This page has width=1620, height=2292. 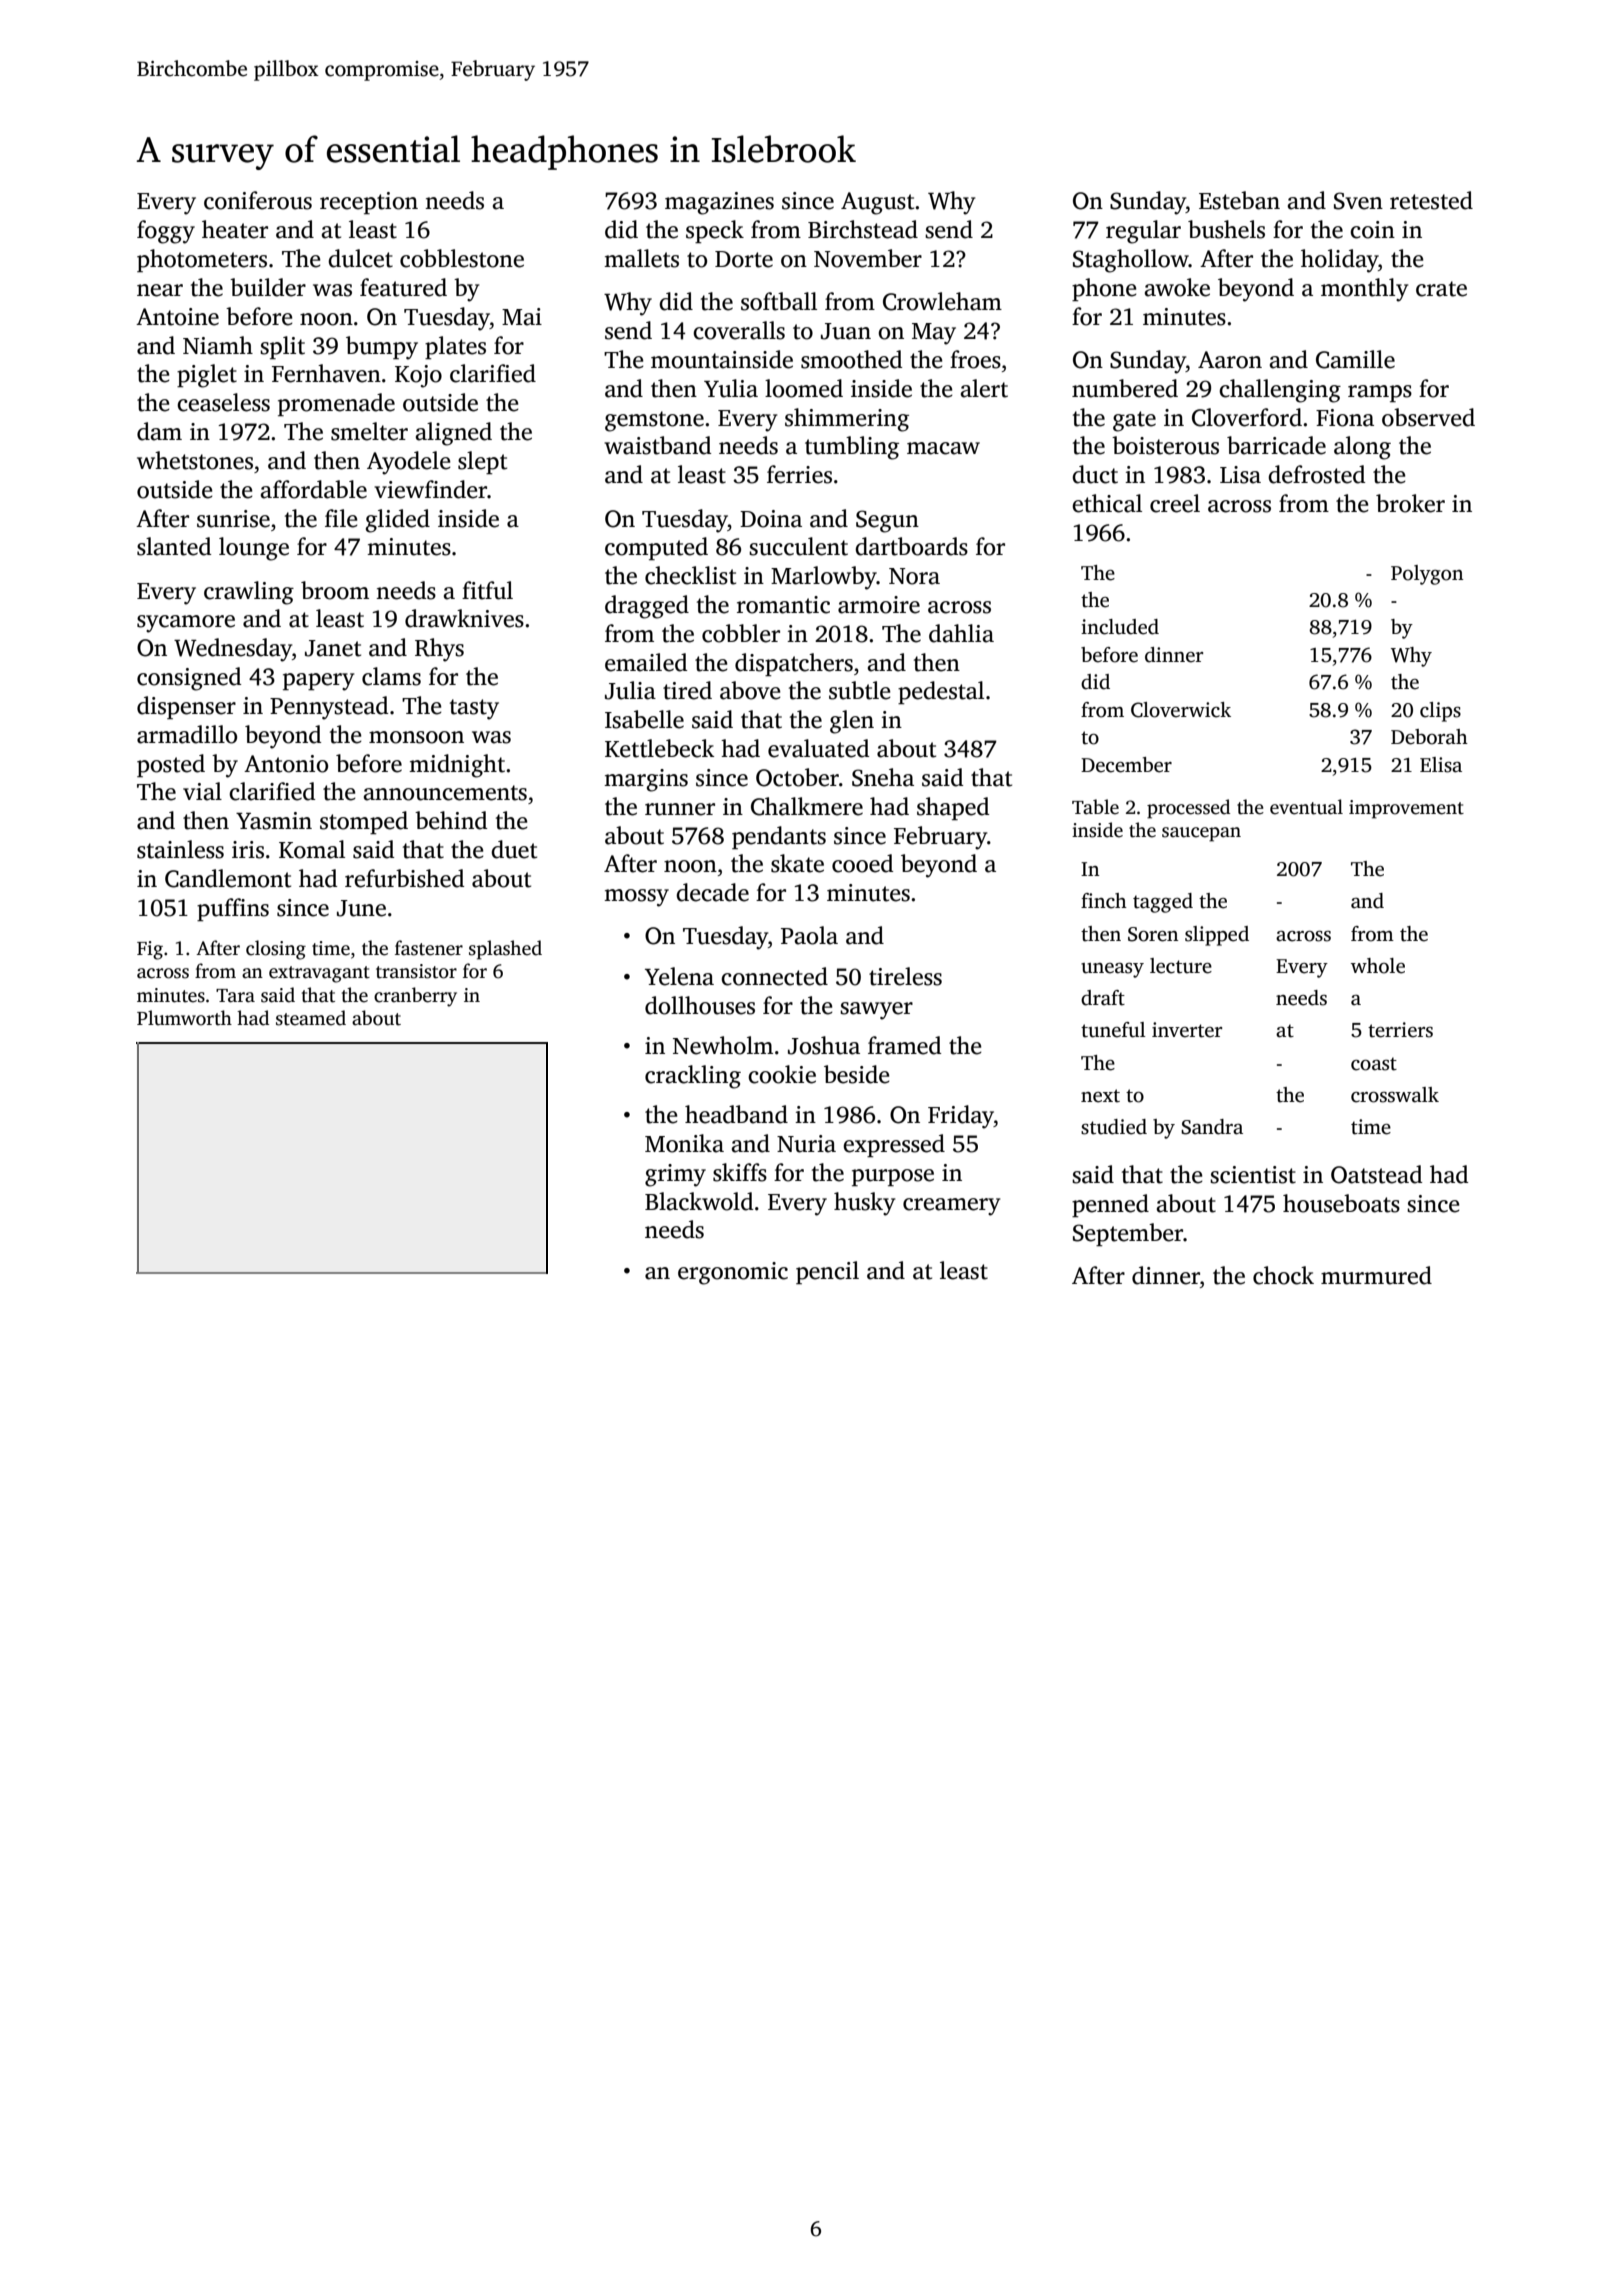 I want to click on ferries, so click(x=799, y=474).
